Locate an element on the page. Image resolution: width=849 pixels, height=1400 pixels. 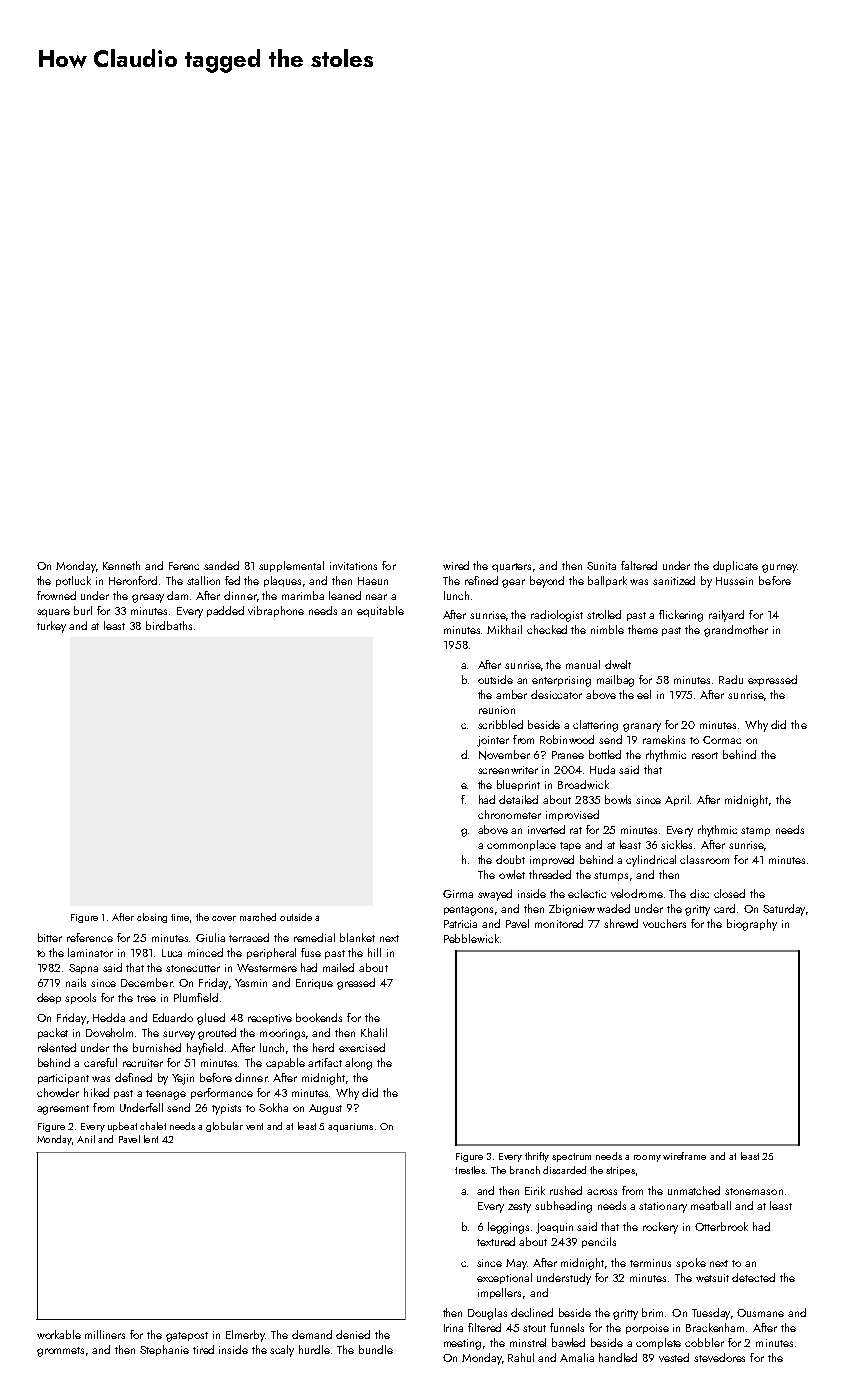
Pebblewick is located at coordinates (471, 938).
